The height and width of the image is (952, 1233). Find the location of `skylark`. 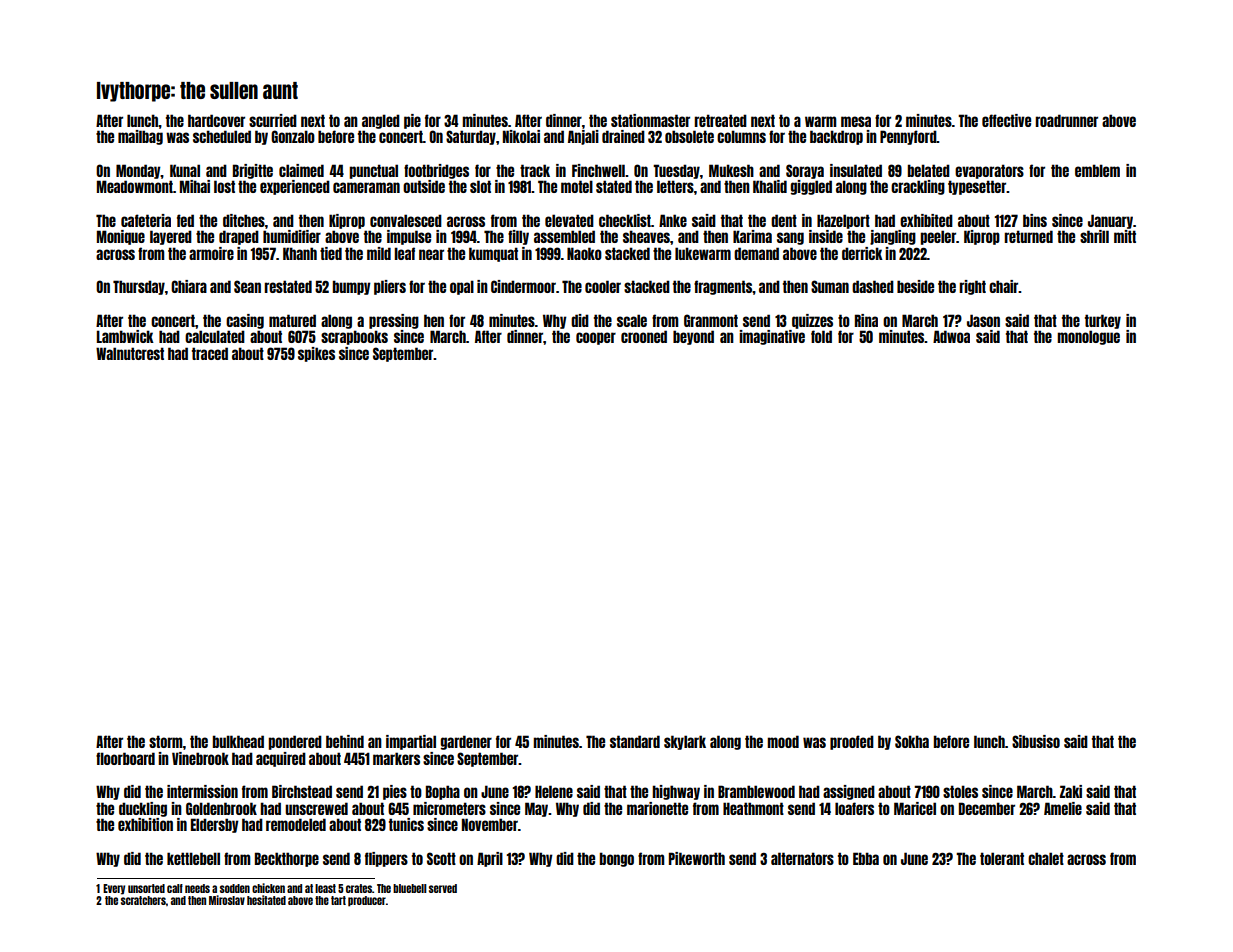

skylark is located at coordinates (685, 742).
